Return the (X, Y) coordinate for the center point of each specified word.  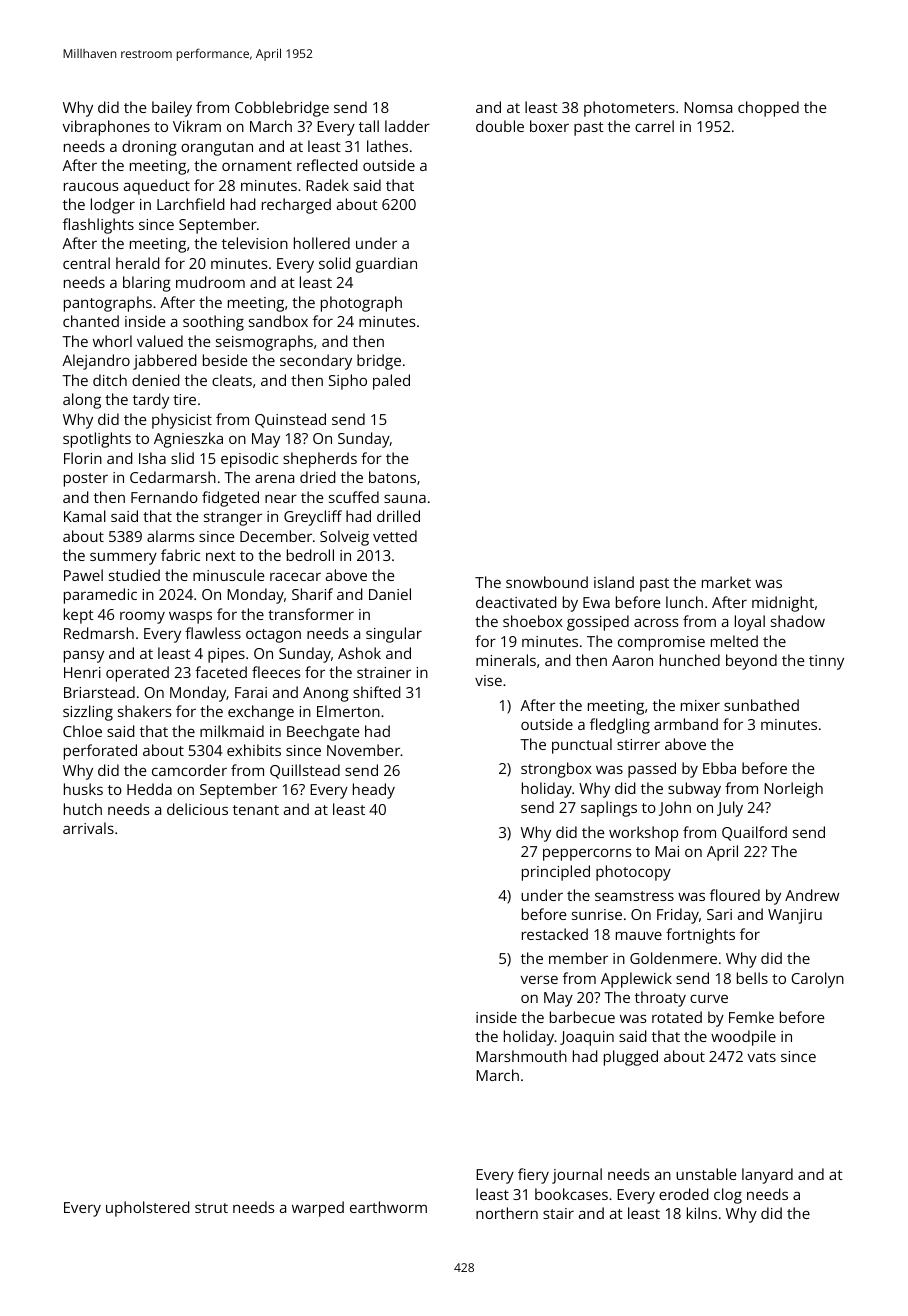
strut (211, 1208)
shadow (798, 621)
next (221, 556)
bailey (172, 109)
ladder (407, 126)
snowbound (547, 582)
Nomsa (708, 107)
